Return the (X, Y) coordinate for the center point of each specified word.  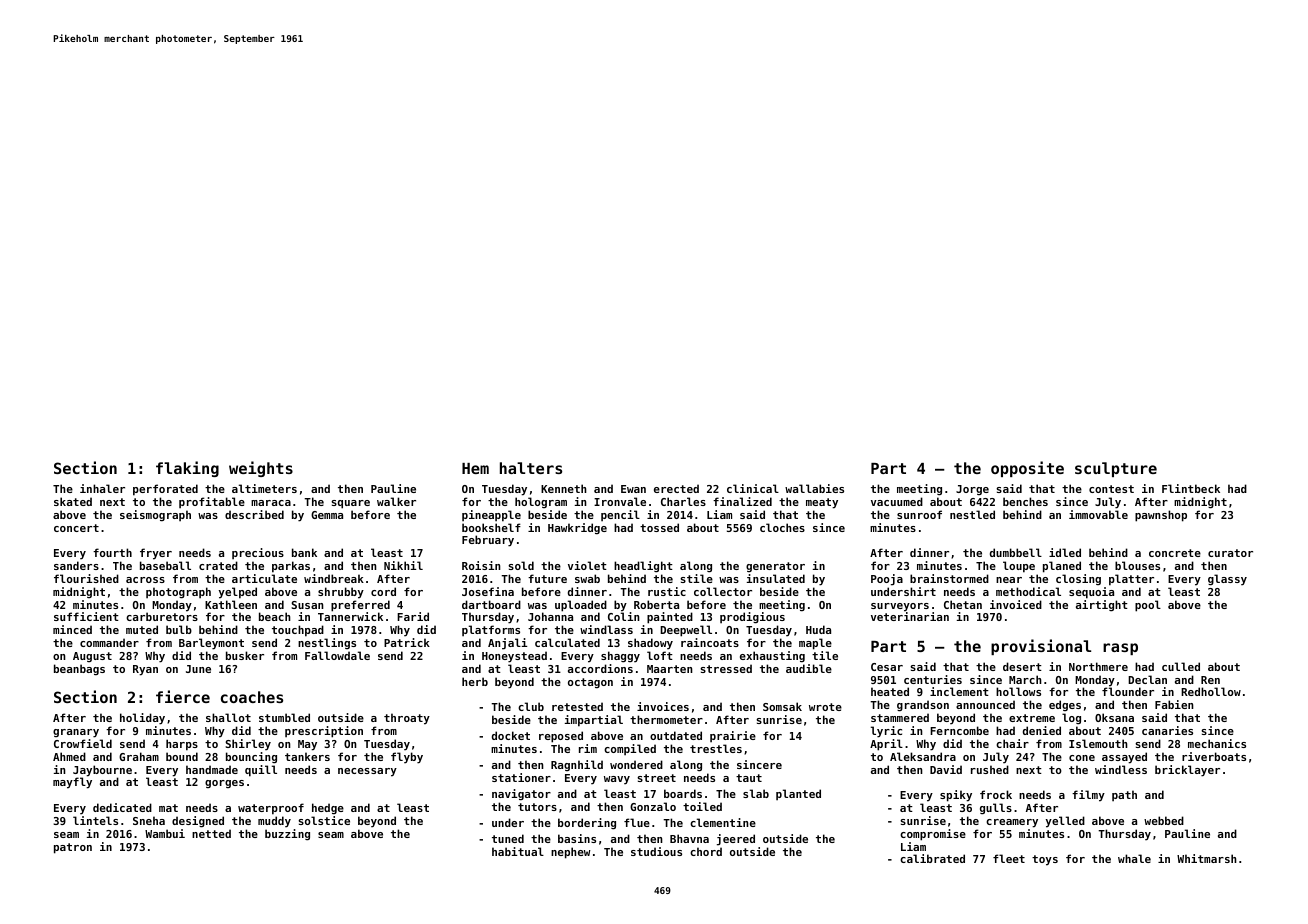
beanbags (79, 670)
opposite (1027, 469)
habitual (518, 851)
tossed (659, 527)
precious (258, 553)
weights (261, 469)
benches (1025, 501)
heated (890, 691)
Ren (1210, 680)
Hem (475, 468)
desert (1022, 666)
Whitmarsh (1207, 858)
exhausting (772, 657)
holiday (142, 719)
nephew (571, 853)
